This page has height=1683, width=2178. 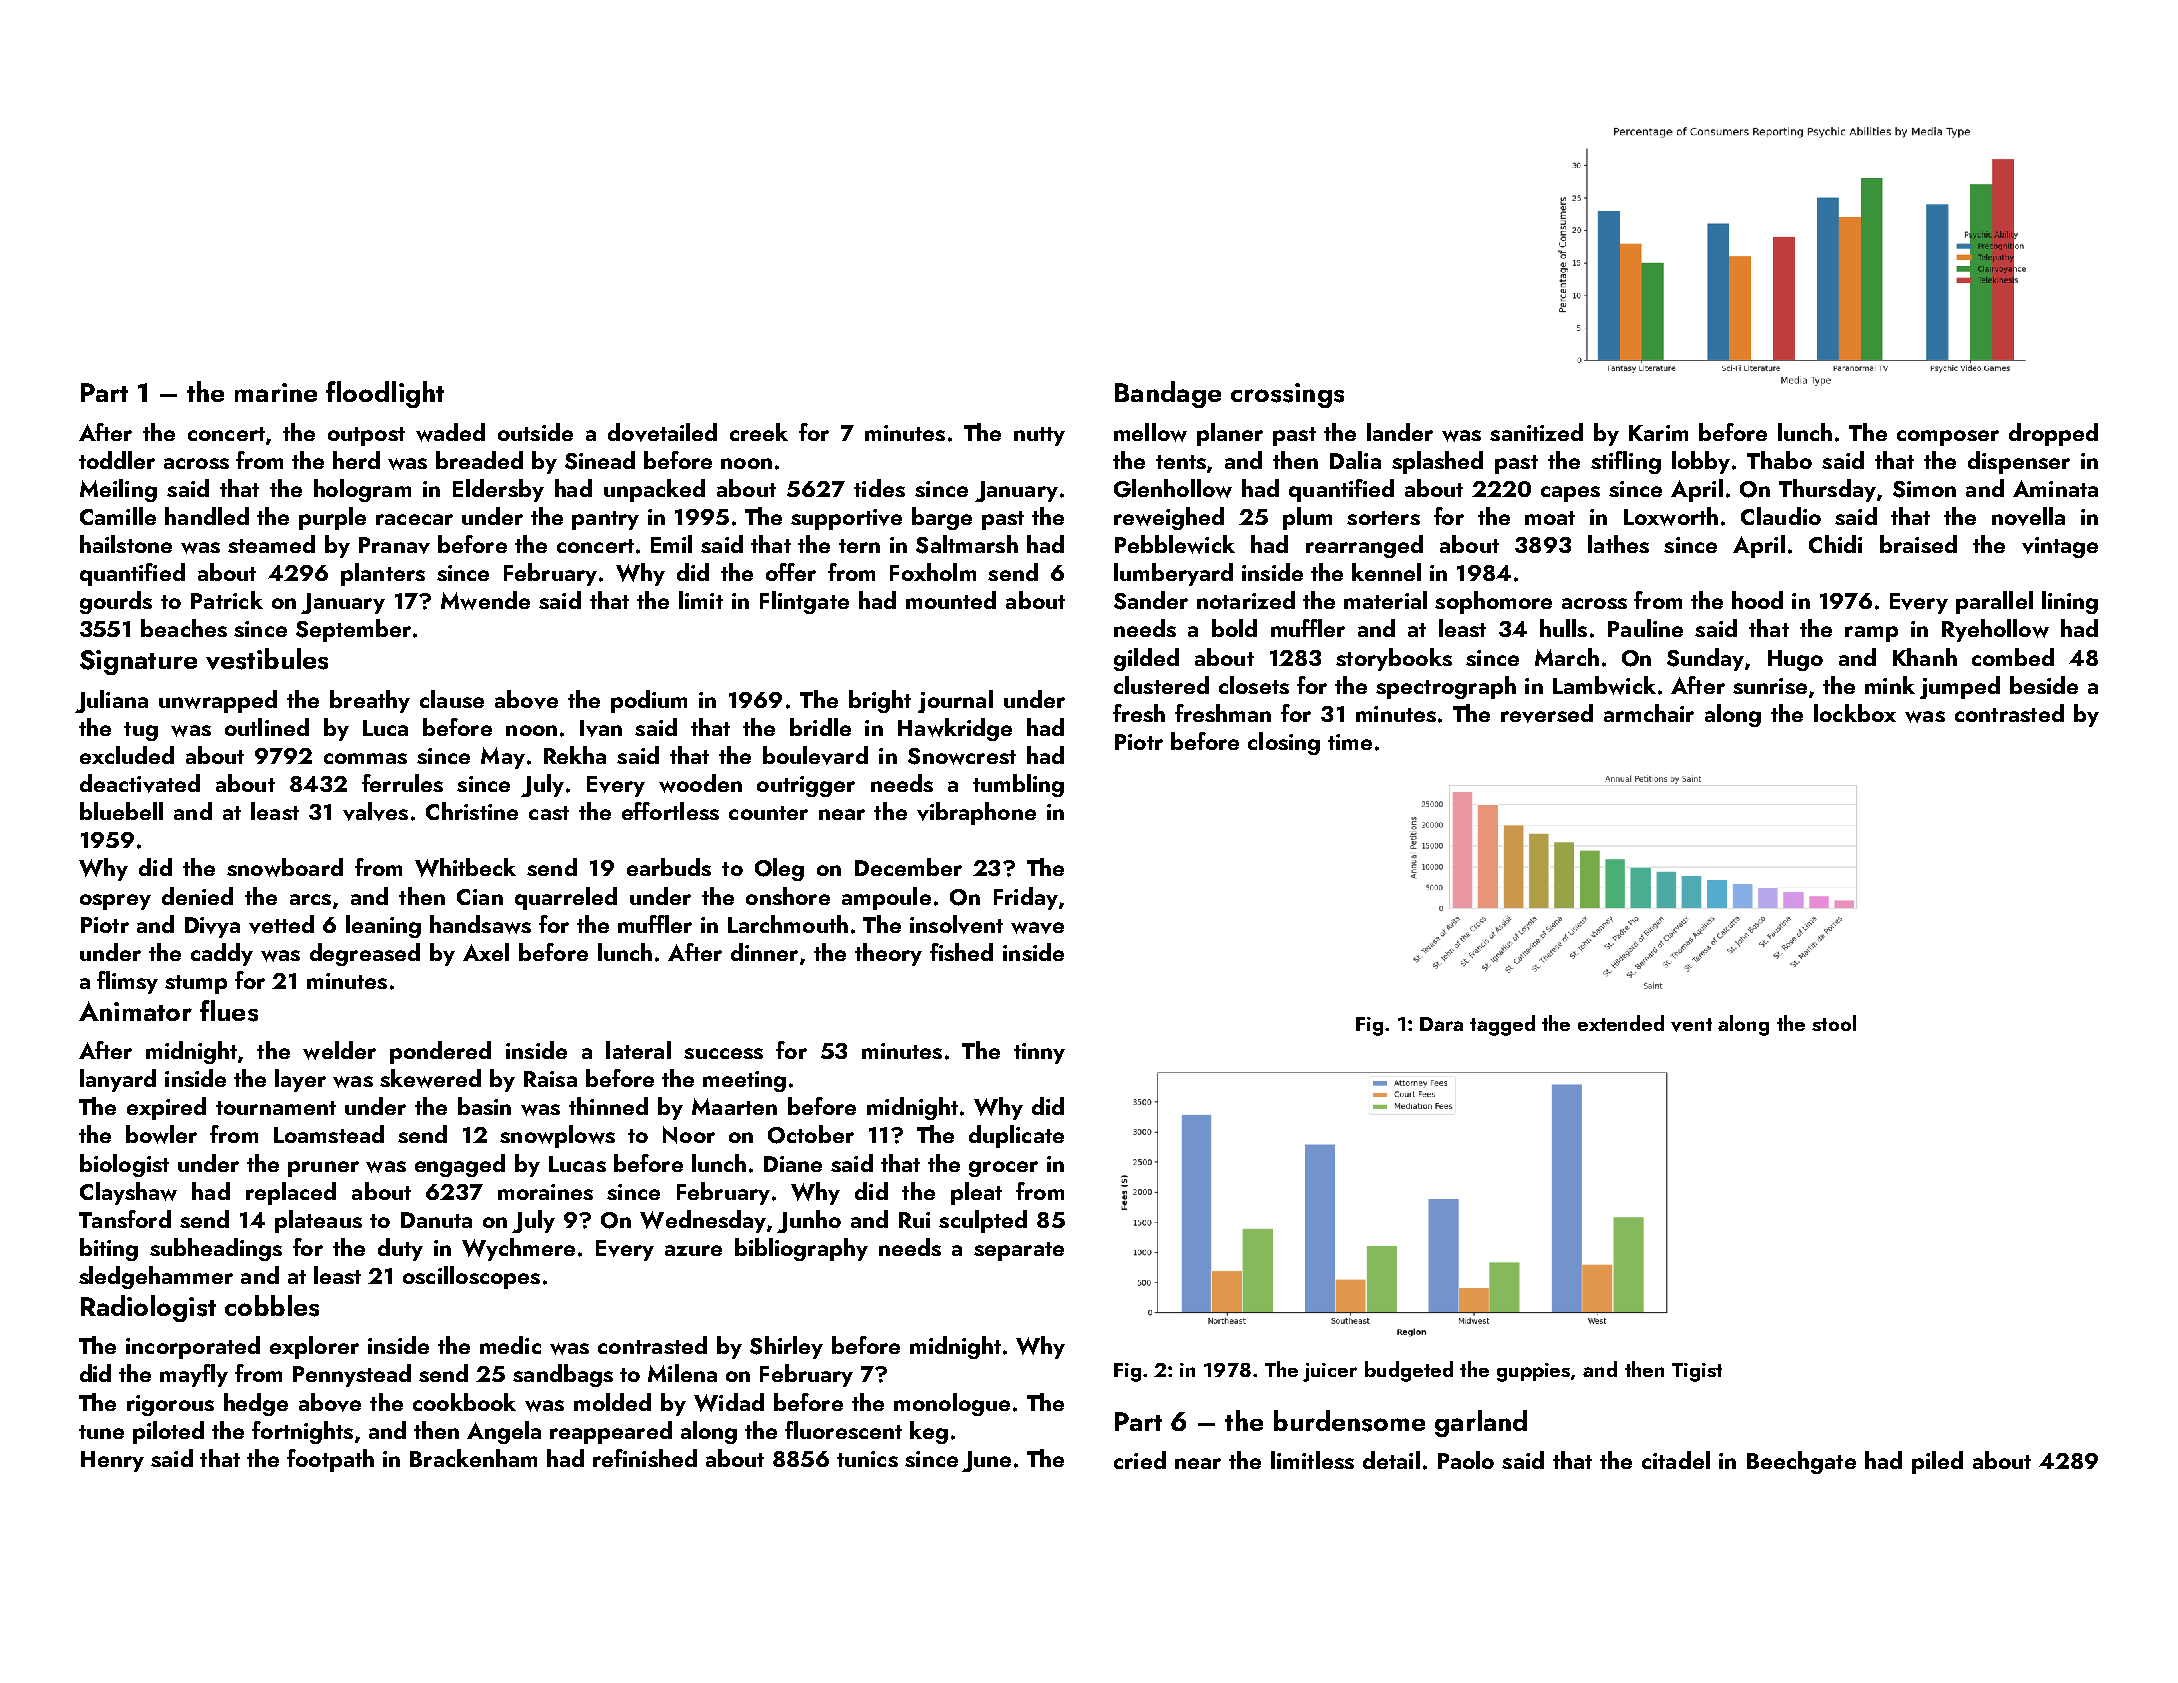 What do you see at coordinates (846, 519) in the page?
I see `supportive` at bounding box center [846, 519].
